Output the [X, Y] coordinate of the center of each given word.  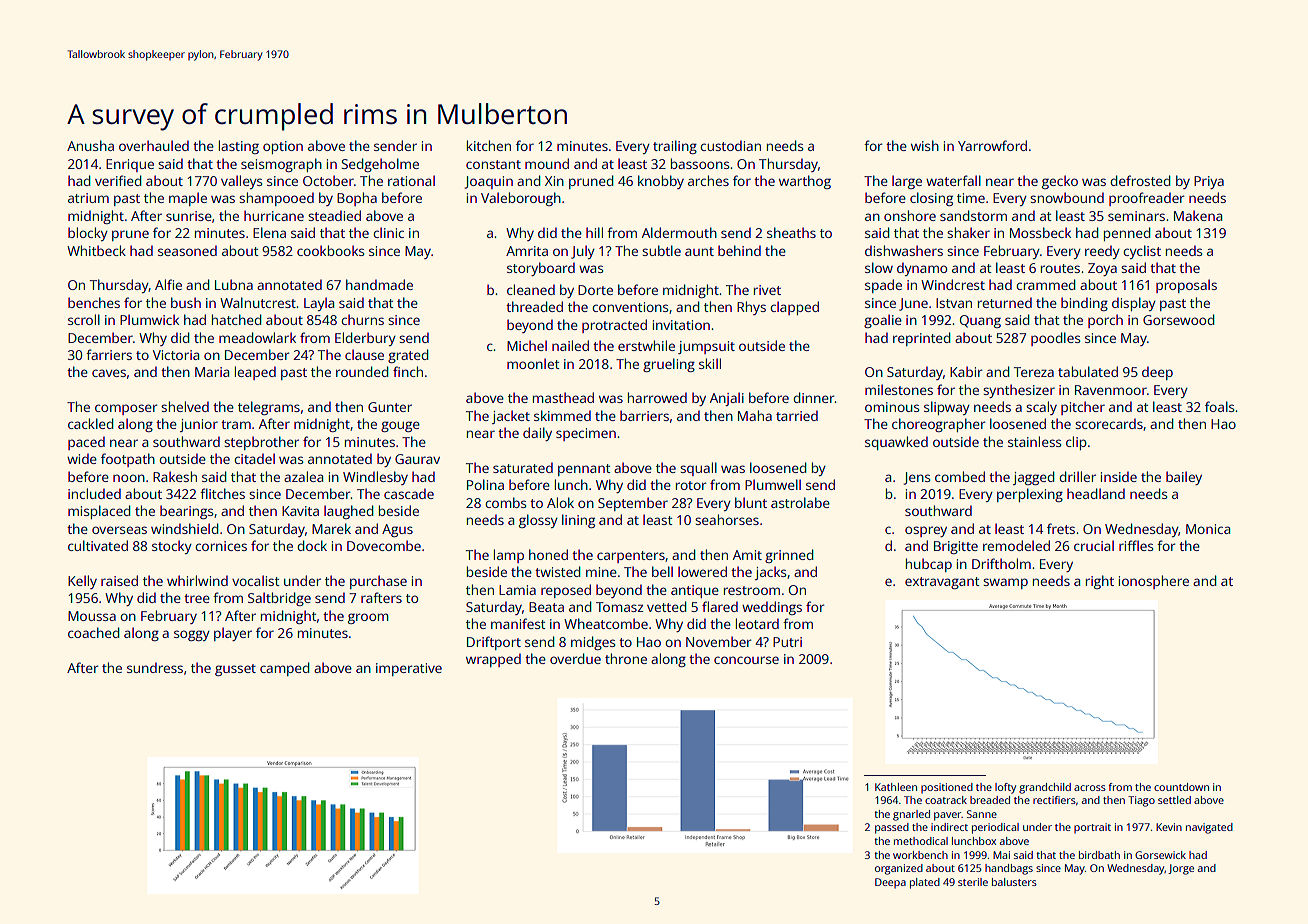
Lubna [234, 284]
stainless [1035, 441]
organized [899, 869]
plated [925, 883]
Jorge [1181, 869]
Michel [527, 345]
